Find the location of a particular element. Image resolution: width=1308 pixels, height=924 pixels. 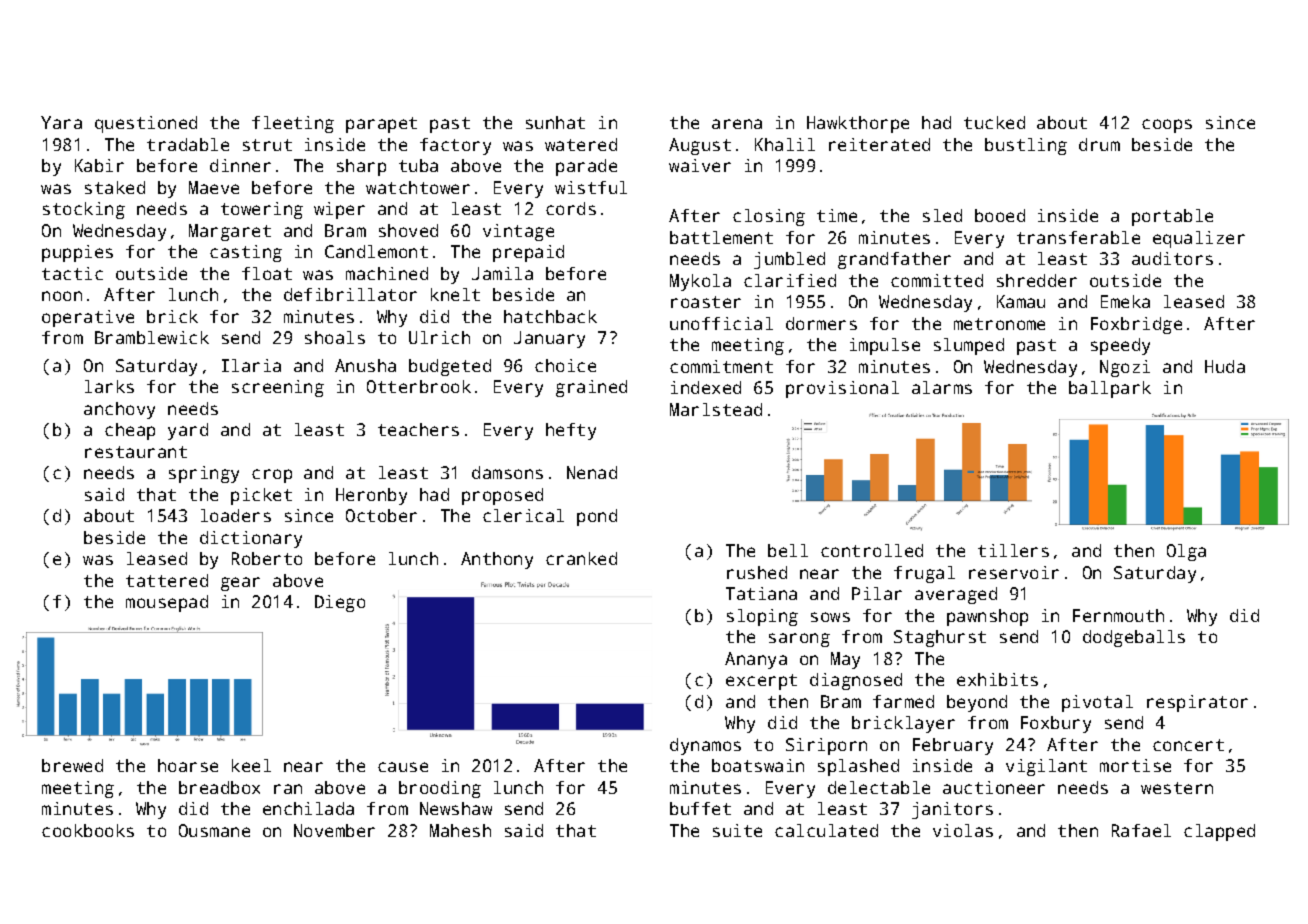

waiver is located at coordinates (700, 165).
